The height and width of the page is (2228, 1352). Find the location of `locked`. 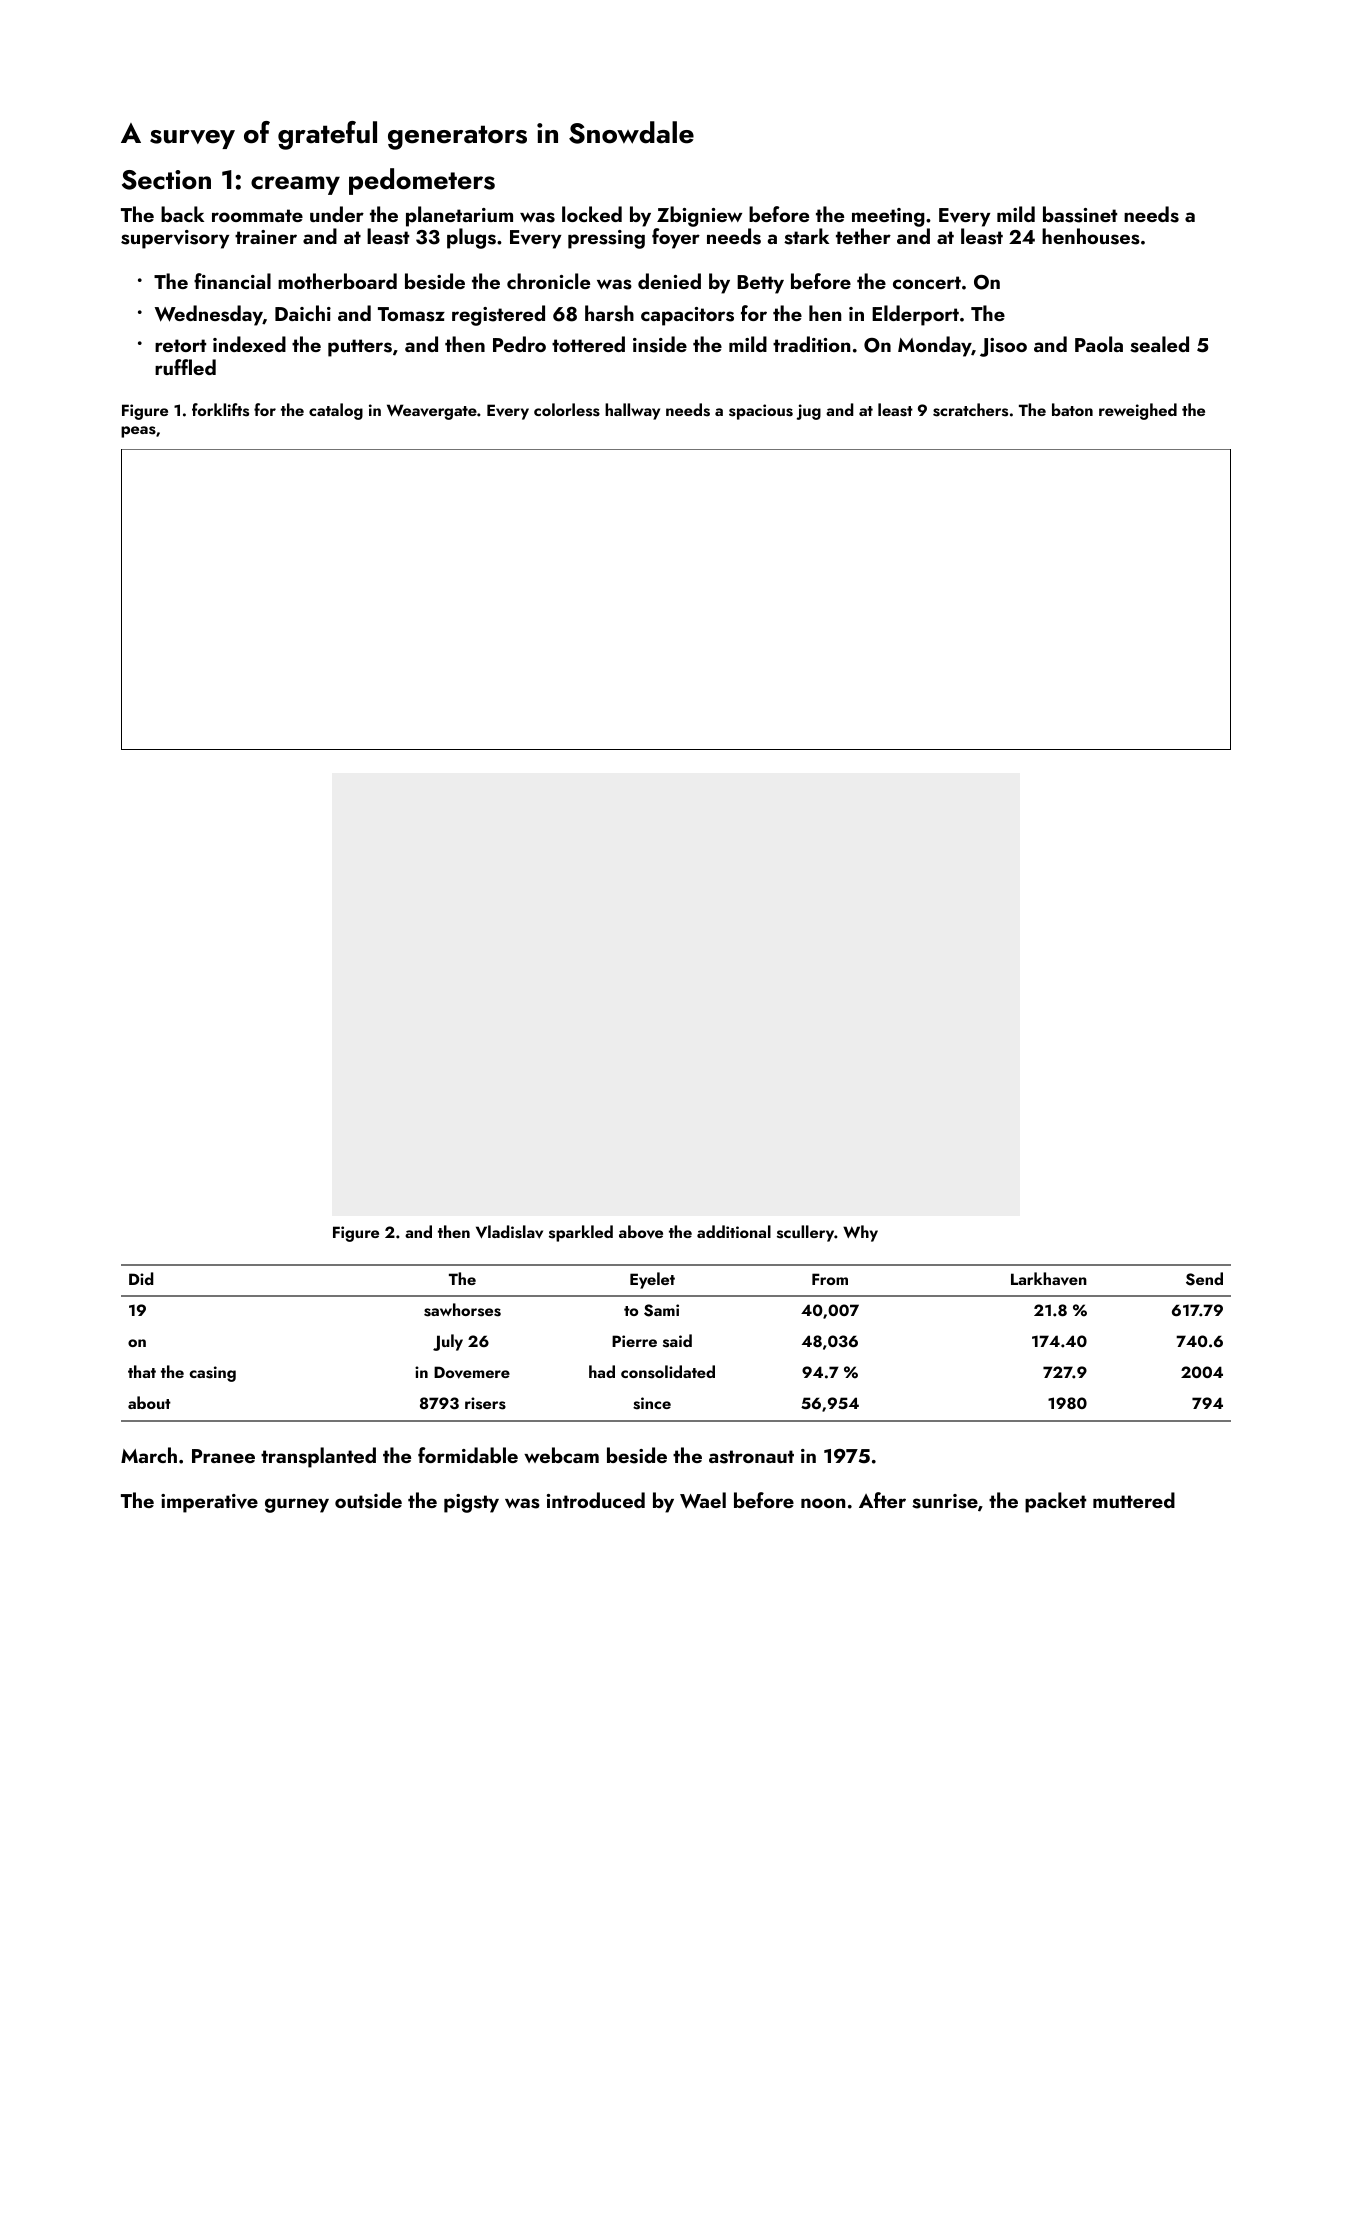

locked is located at coordinates (592, 214).
